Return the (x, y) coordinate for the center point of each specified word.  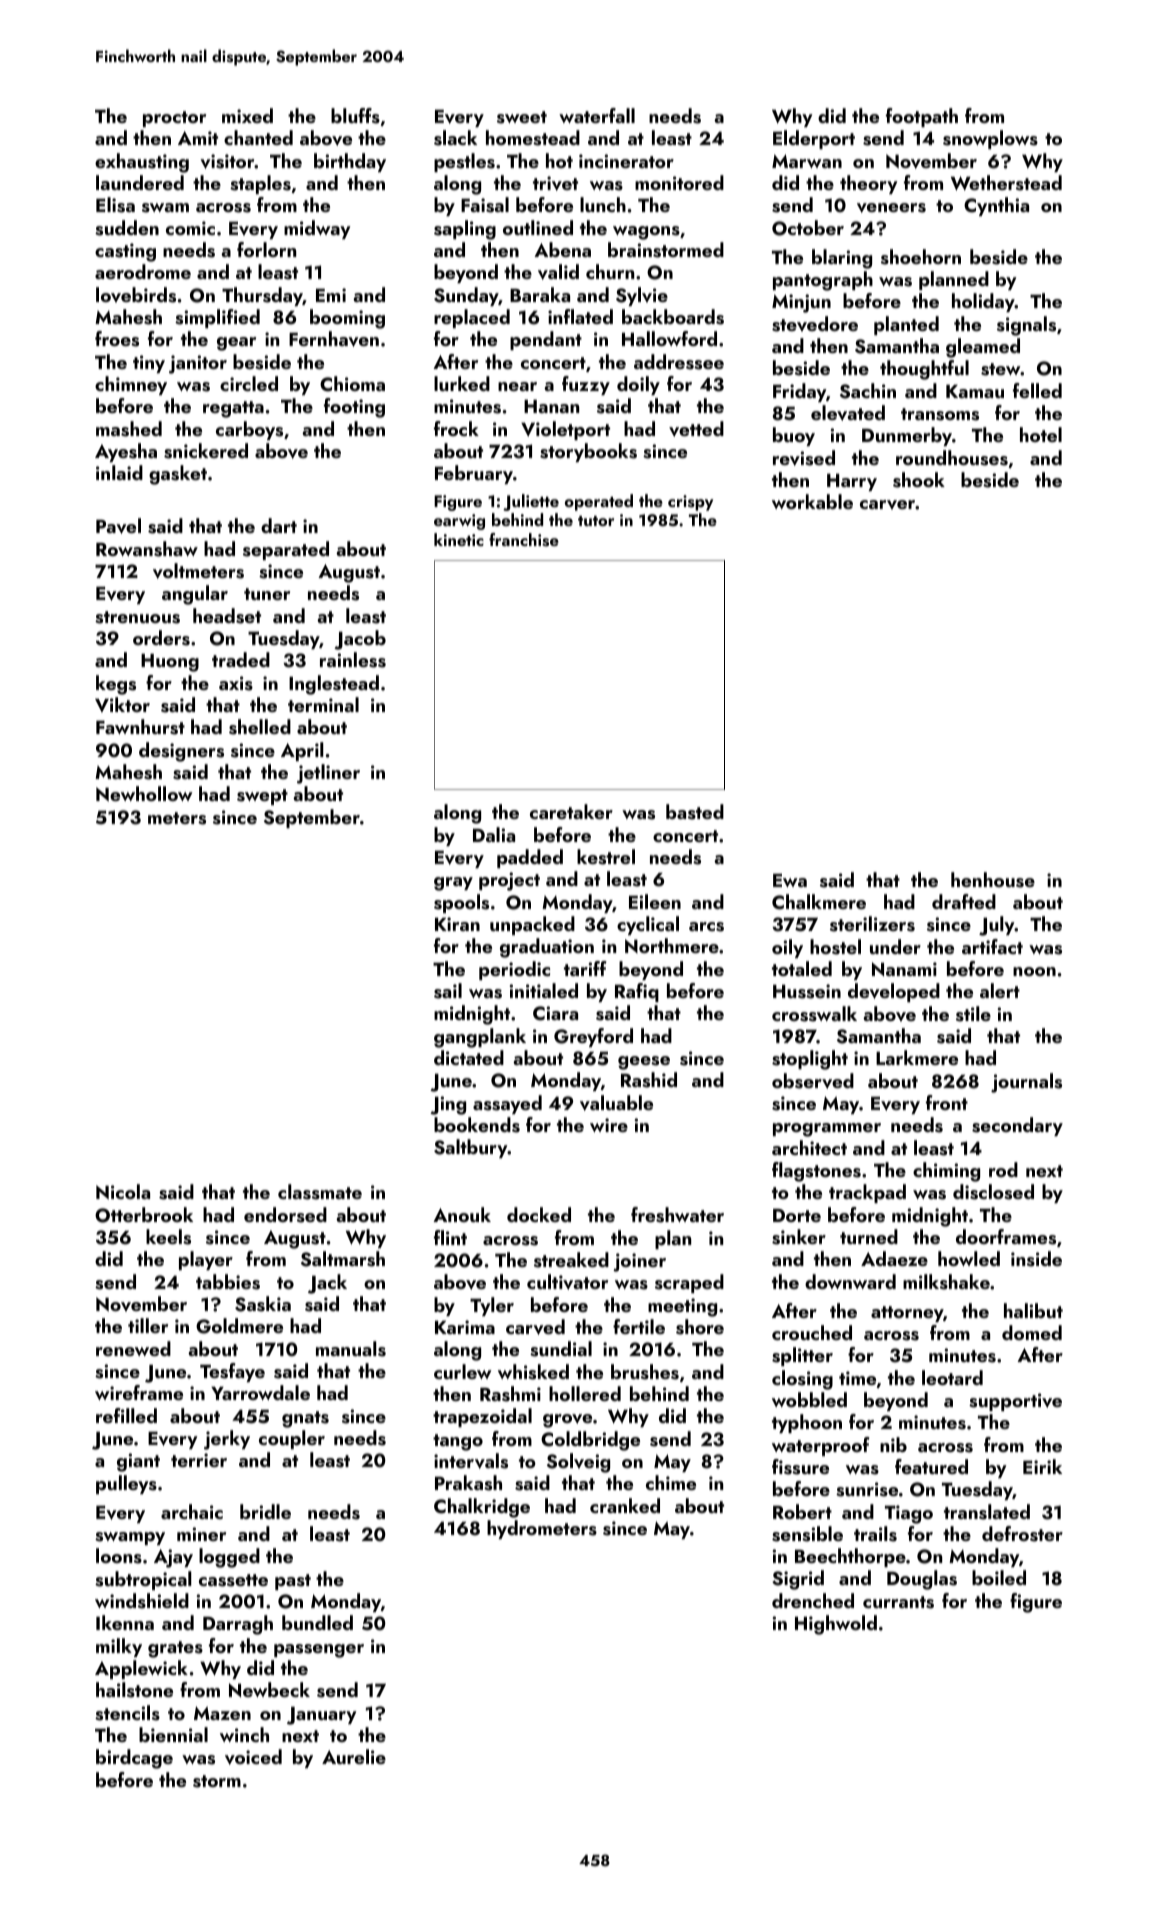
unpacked (532, 925)
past (293, 1582)
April (302, 751)
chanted (258, 137)
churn (610, 271)
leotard (952, 1377)
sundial (561, 1349)
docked (539, 1214)
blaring (842, 259)
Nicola (123, 1191)
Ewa (790, 880)
